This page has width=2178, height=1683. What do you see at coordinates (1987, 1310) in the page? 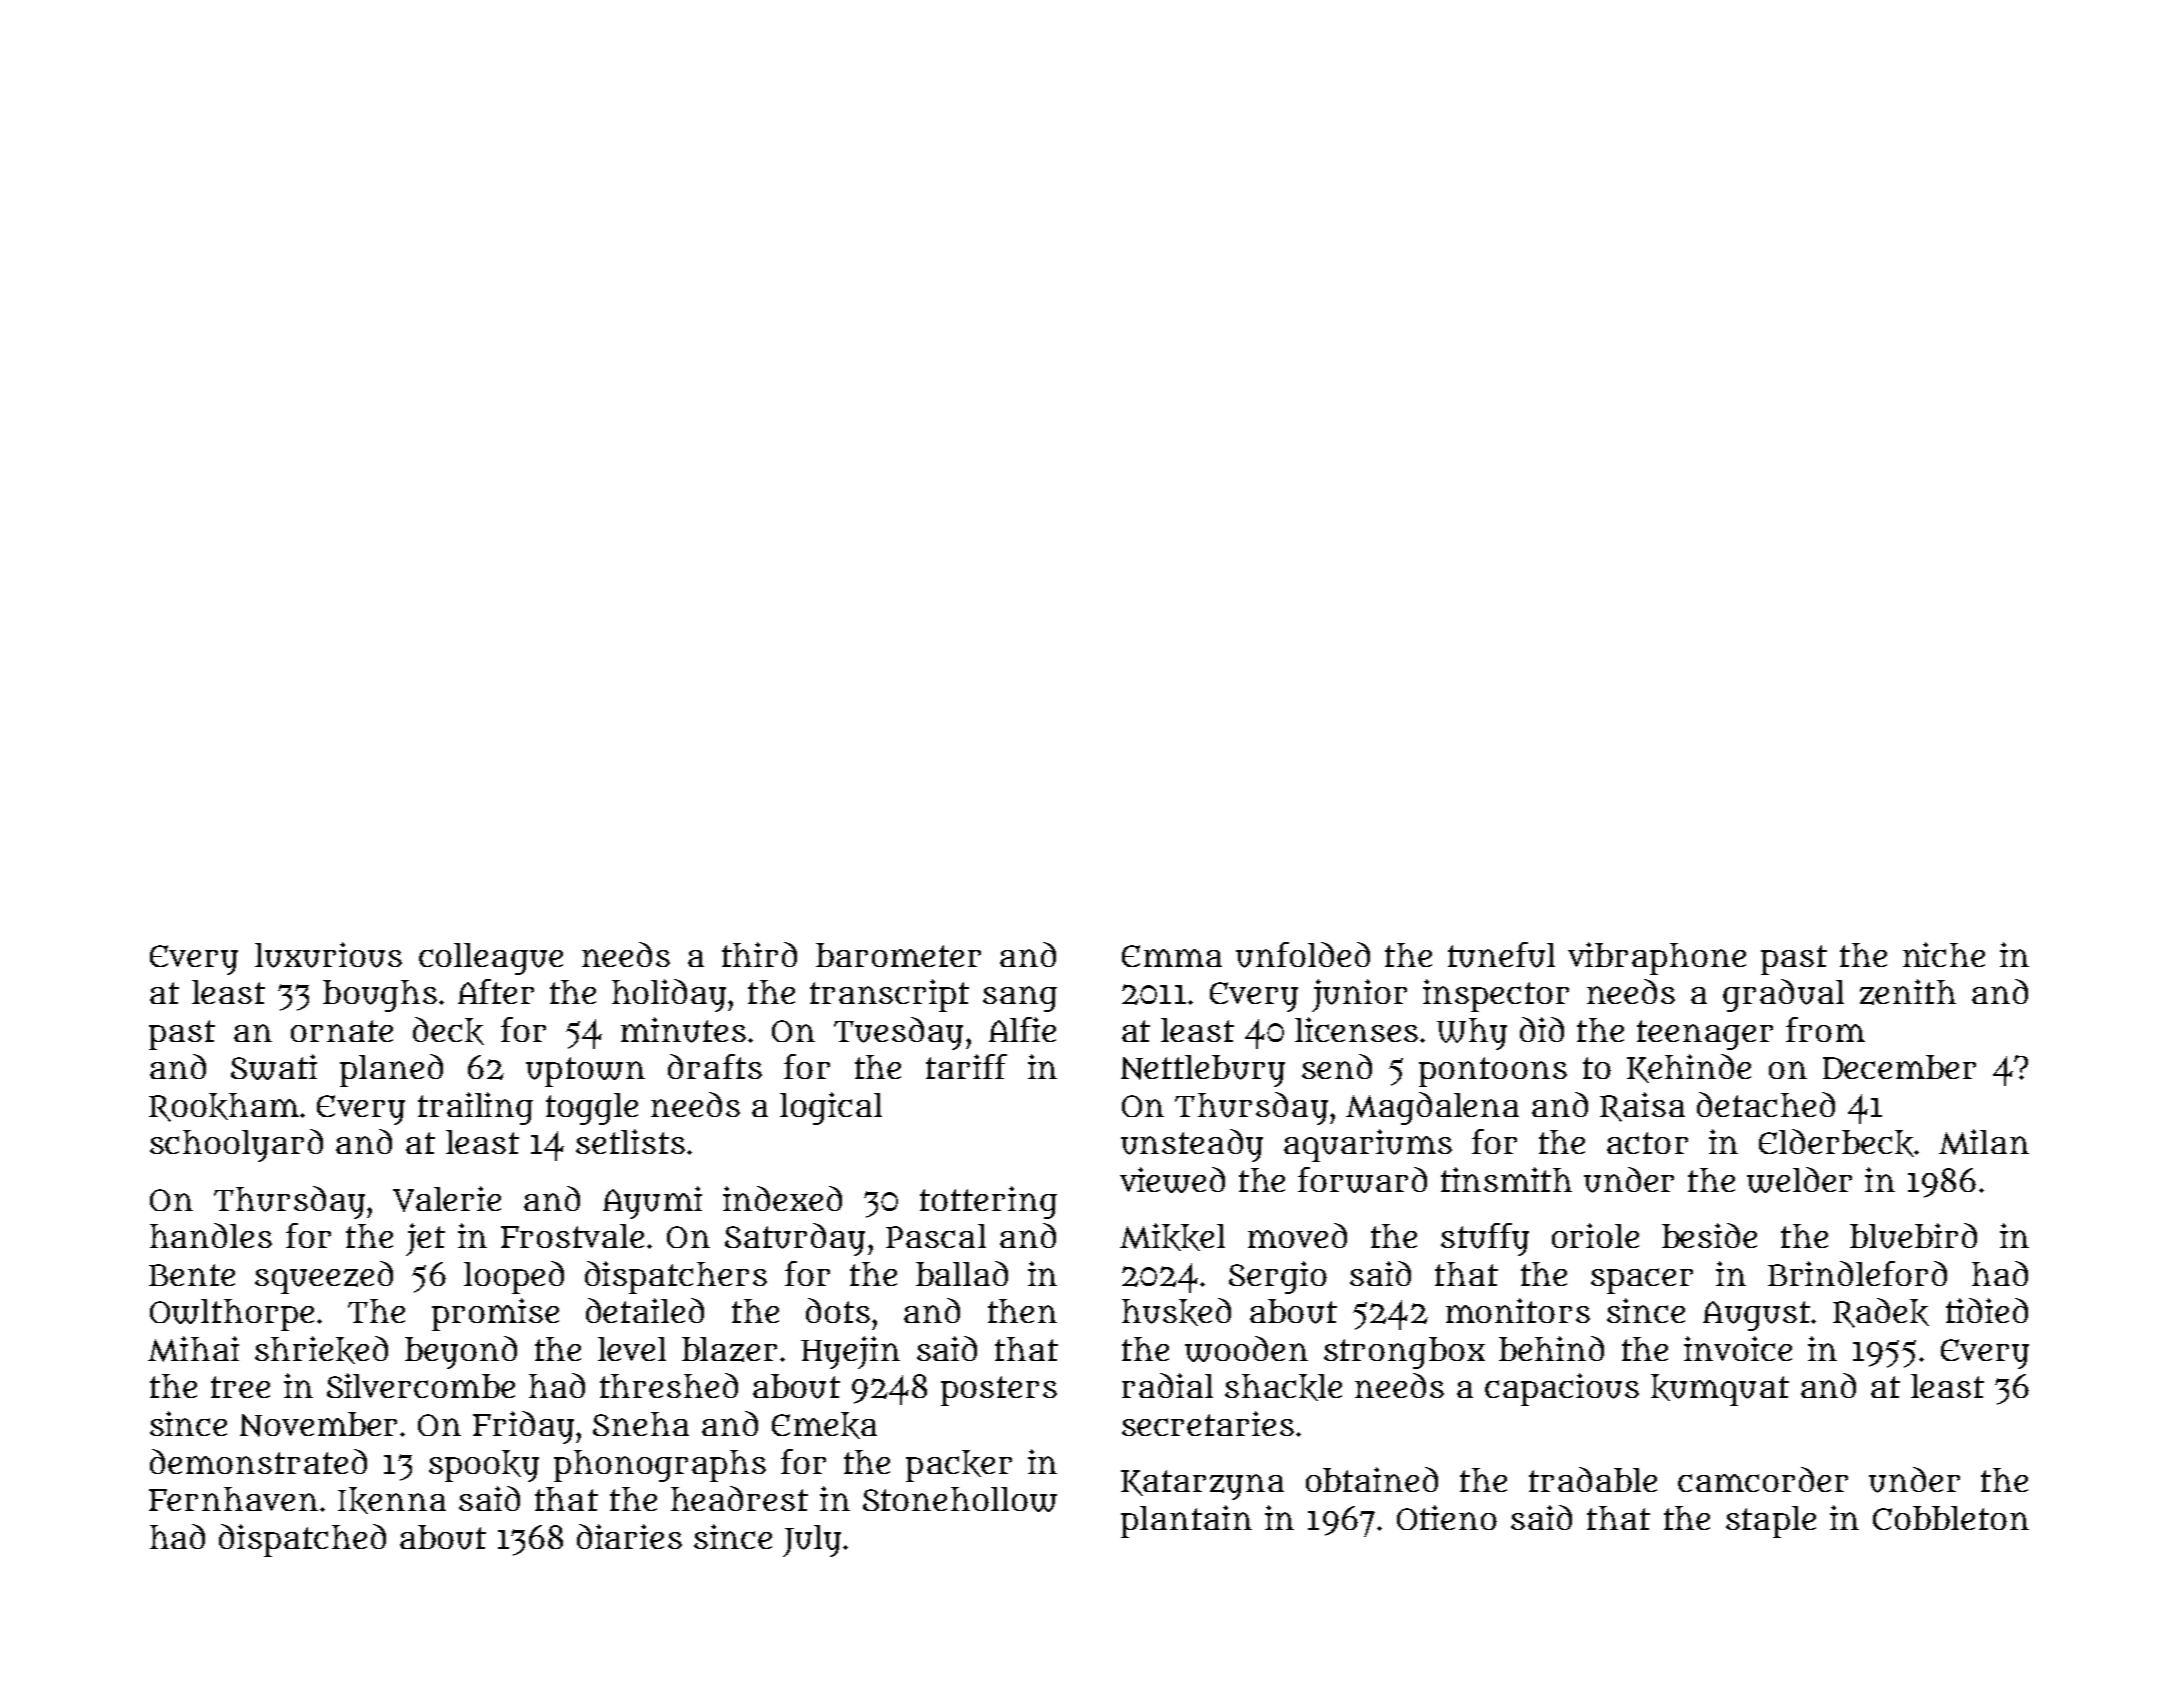
I see `tidied` at bounding box center [1987, 1310].
